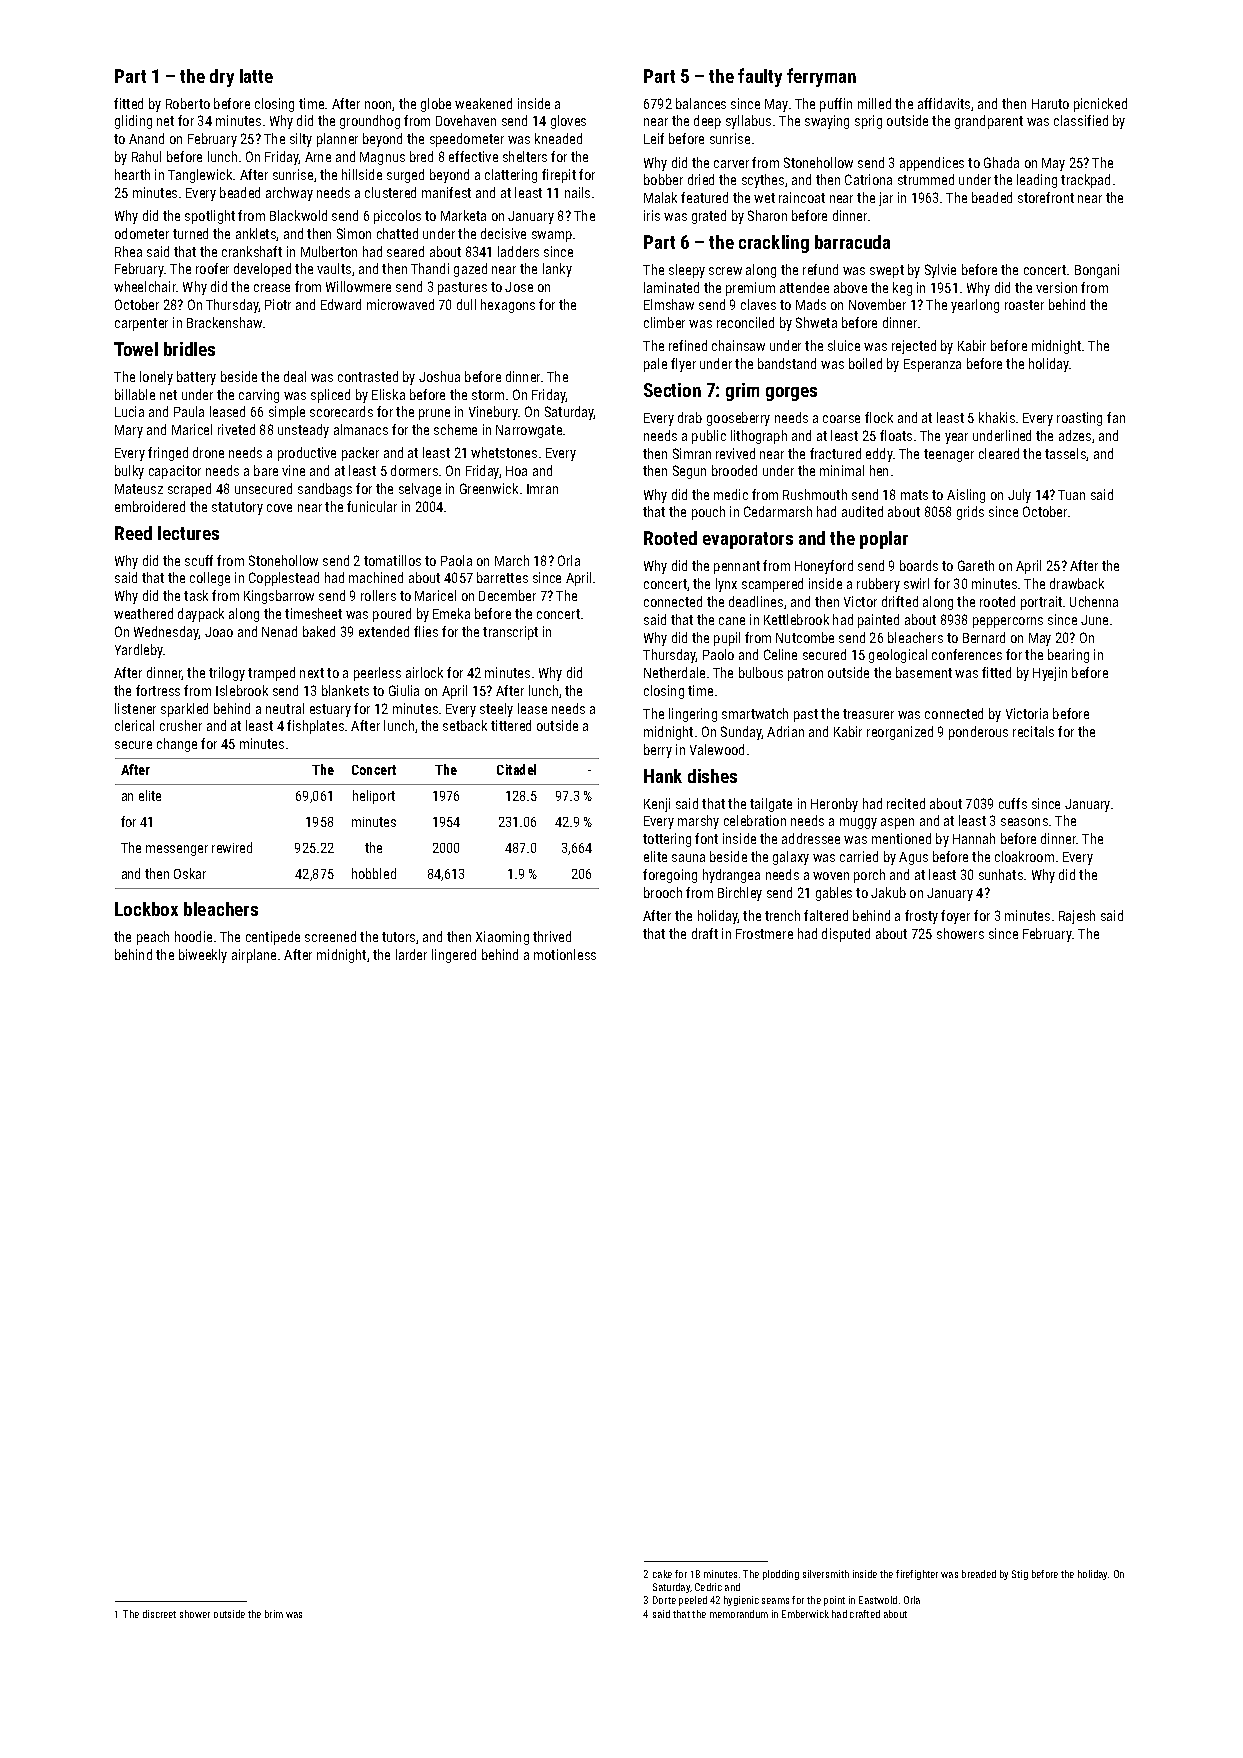  Describe the element at coordinates (222, 78) in the screenshot. I see `dry` at that location.
